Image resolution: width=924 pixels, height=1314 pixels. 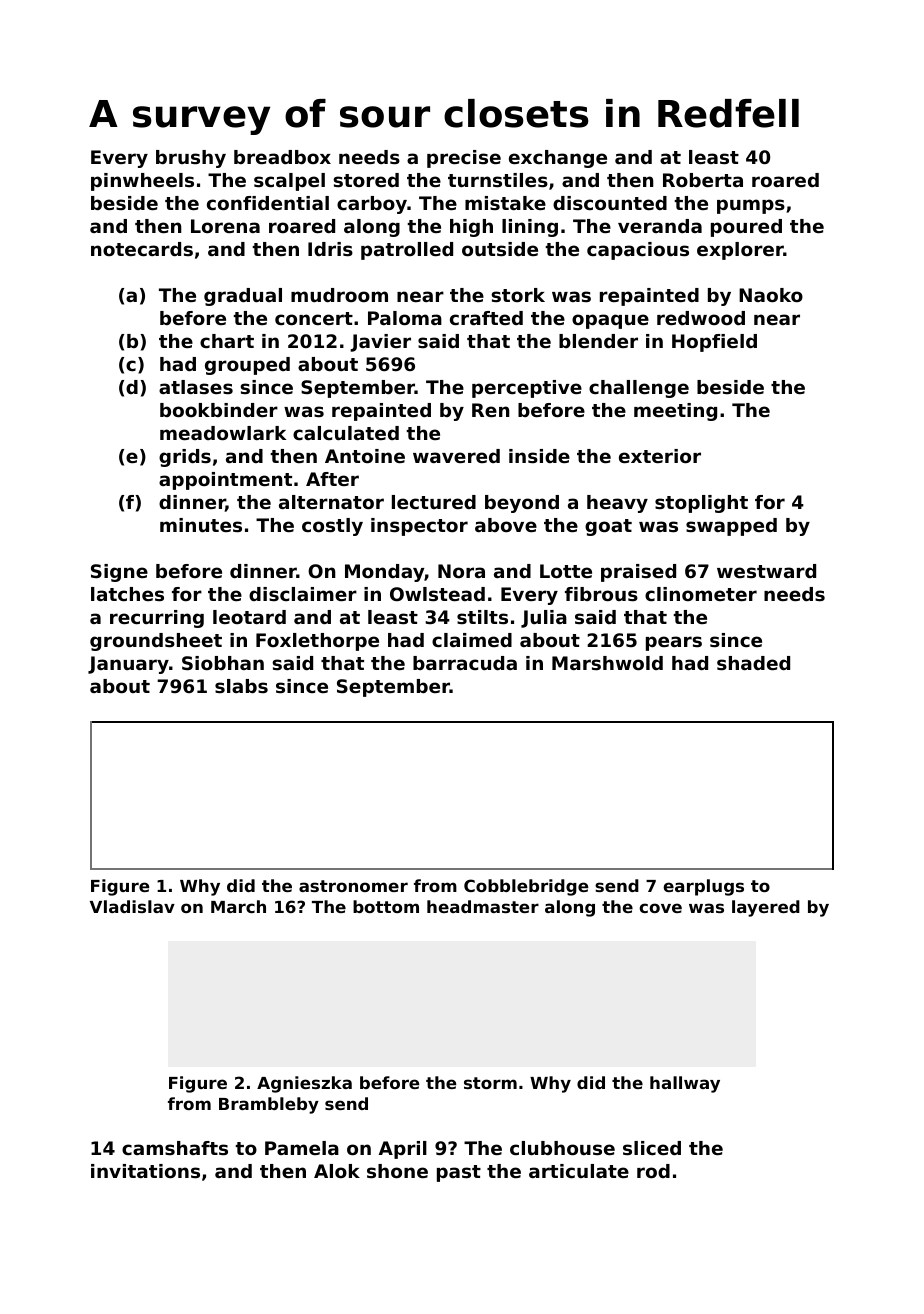 I want to click on Marshwold, so click(x=607, y=663).
